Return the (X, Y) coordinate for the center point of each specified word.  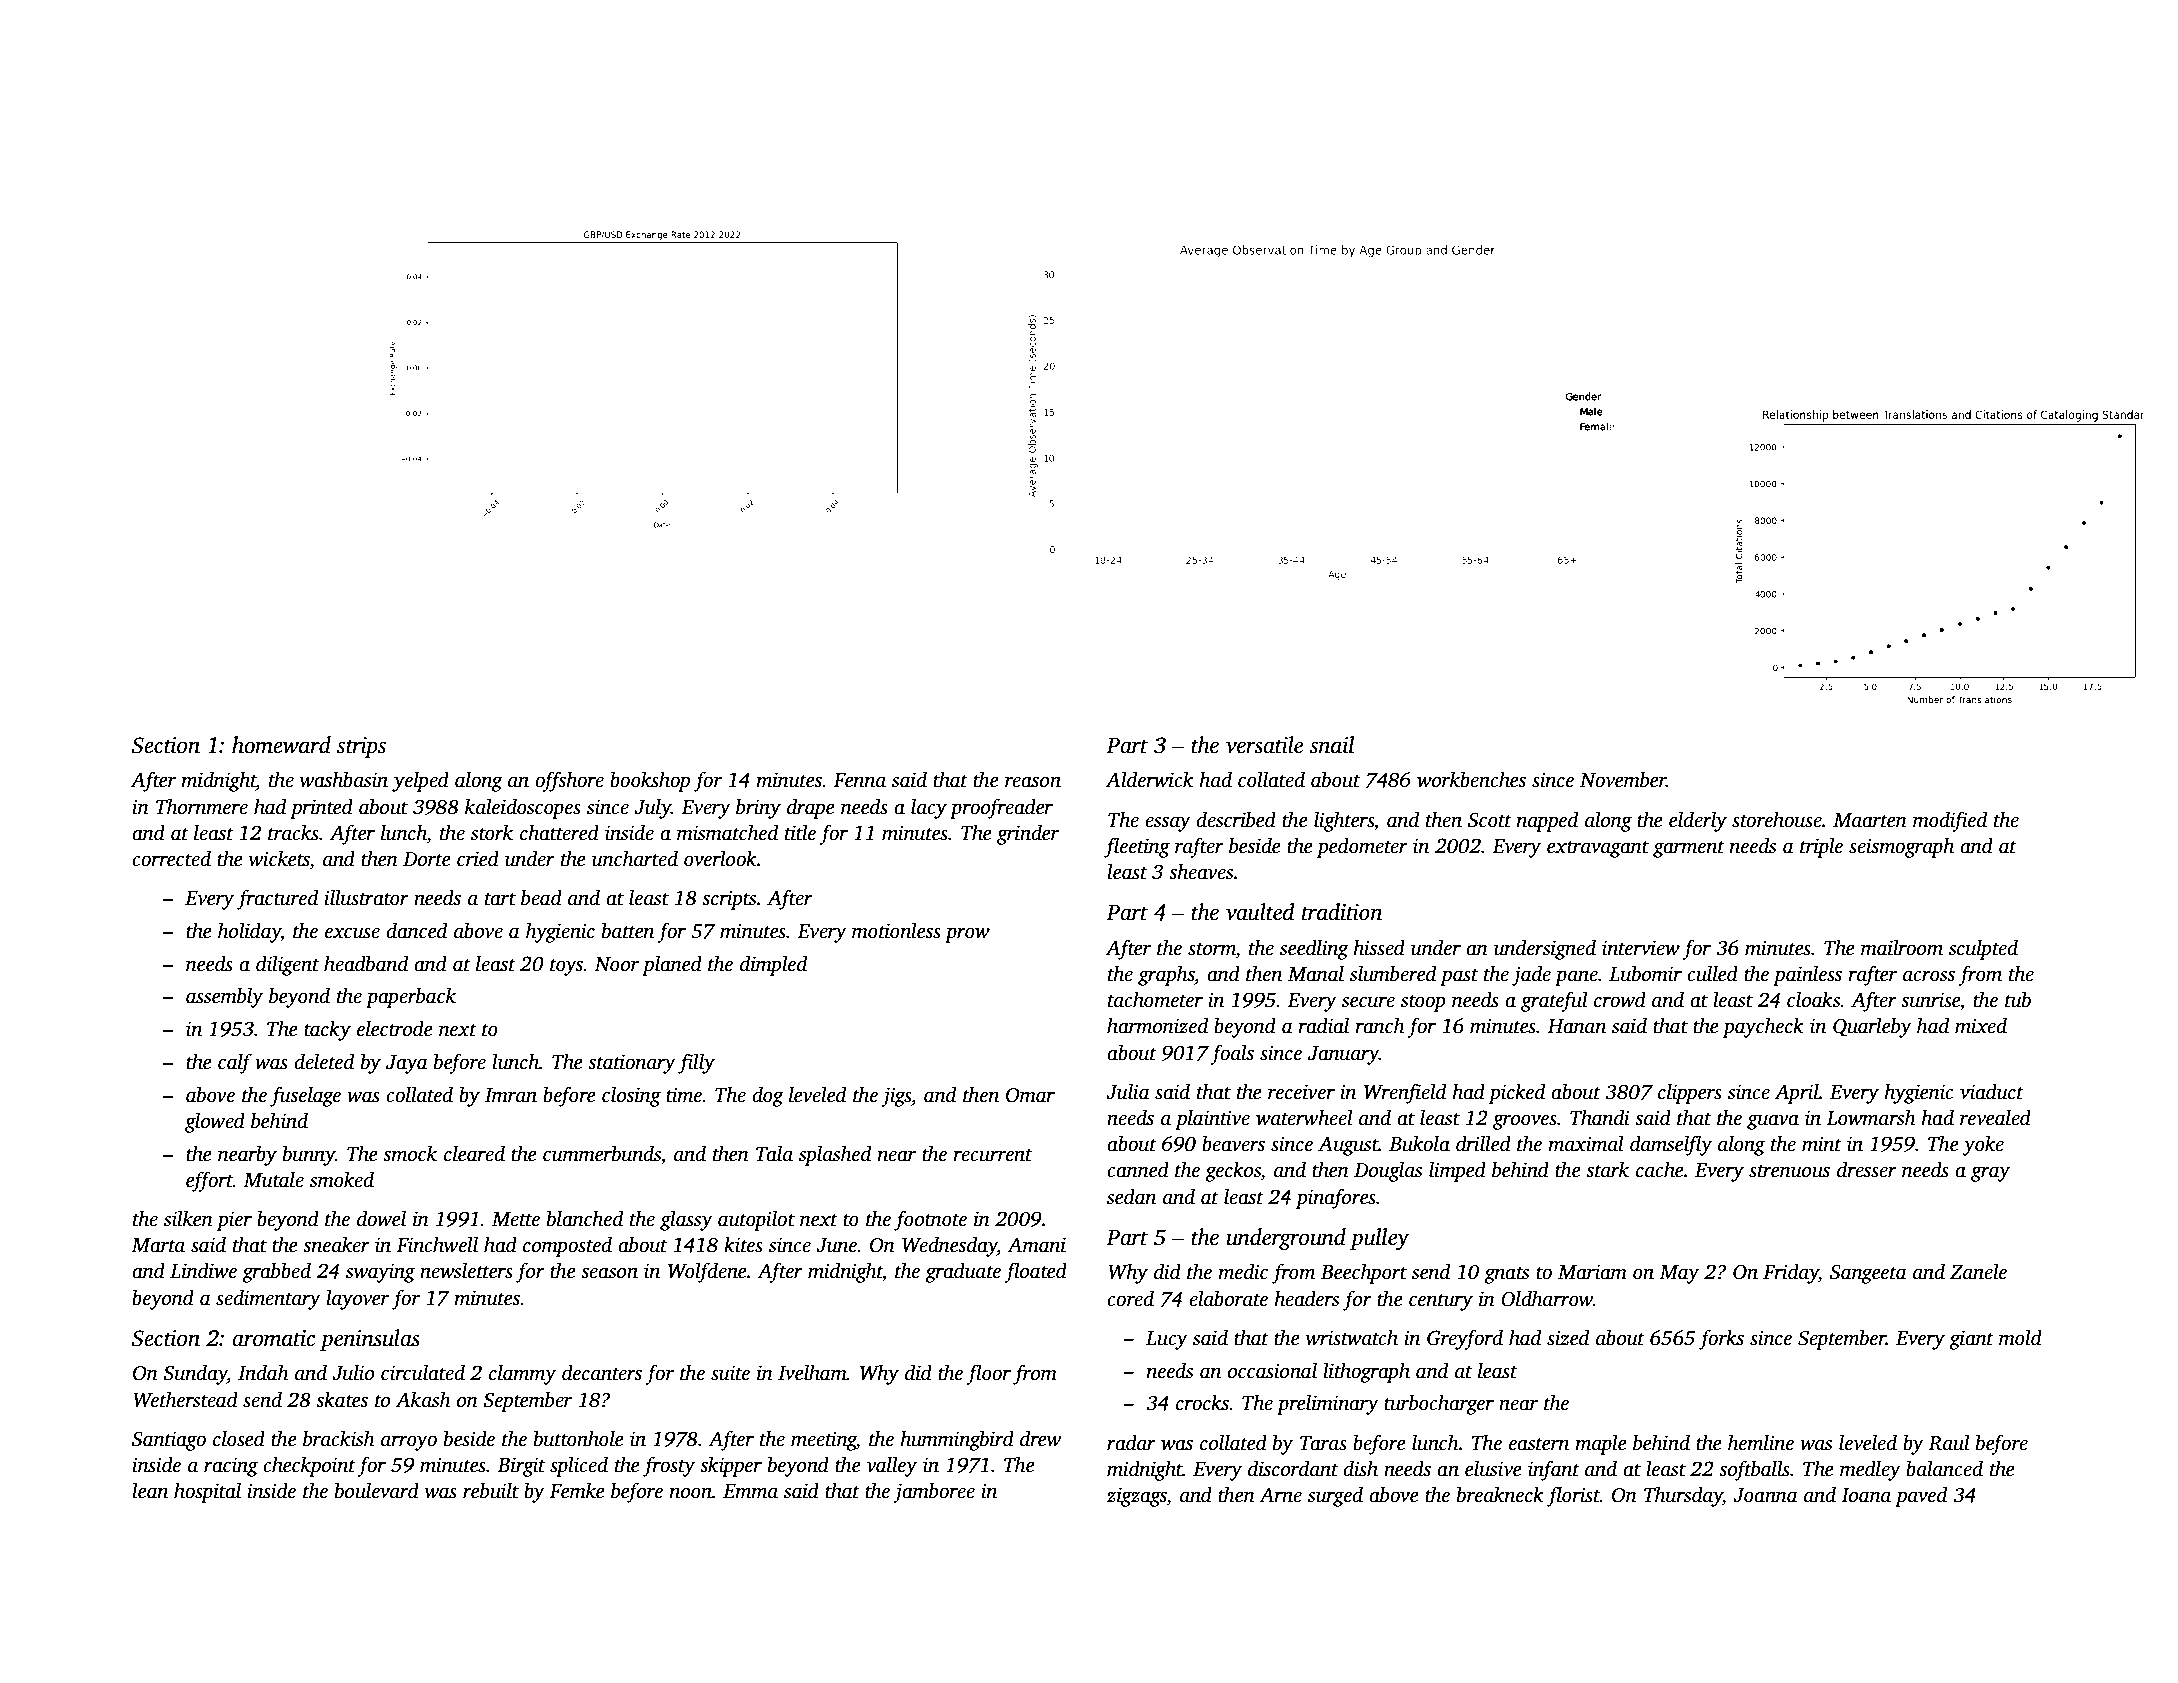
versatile (1264, 745)
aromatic (273, 1338)
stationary (632, 1064)
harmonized (1157, 1025)
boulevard (377, 1490)
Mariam (1592, 1272)
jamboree (934, 1492)
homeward (281, 745)
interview (1641, 948)
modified (1950, 821)
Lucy (1167, 1340)
